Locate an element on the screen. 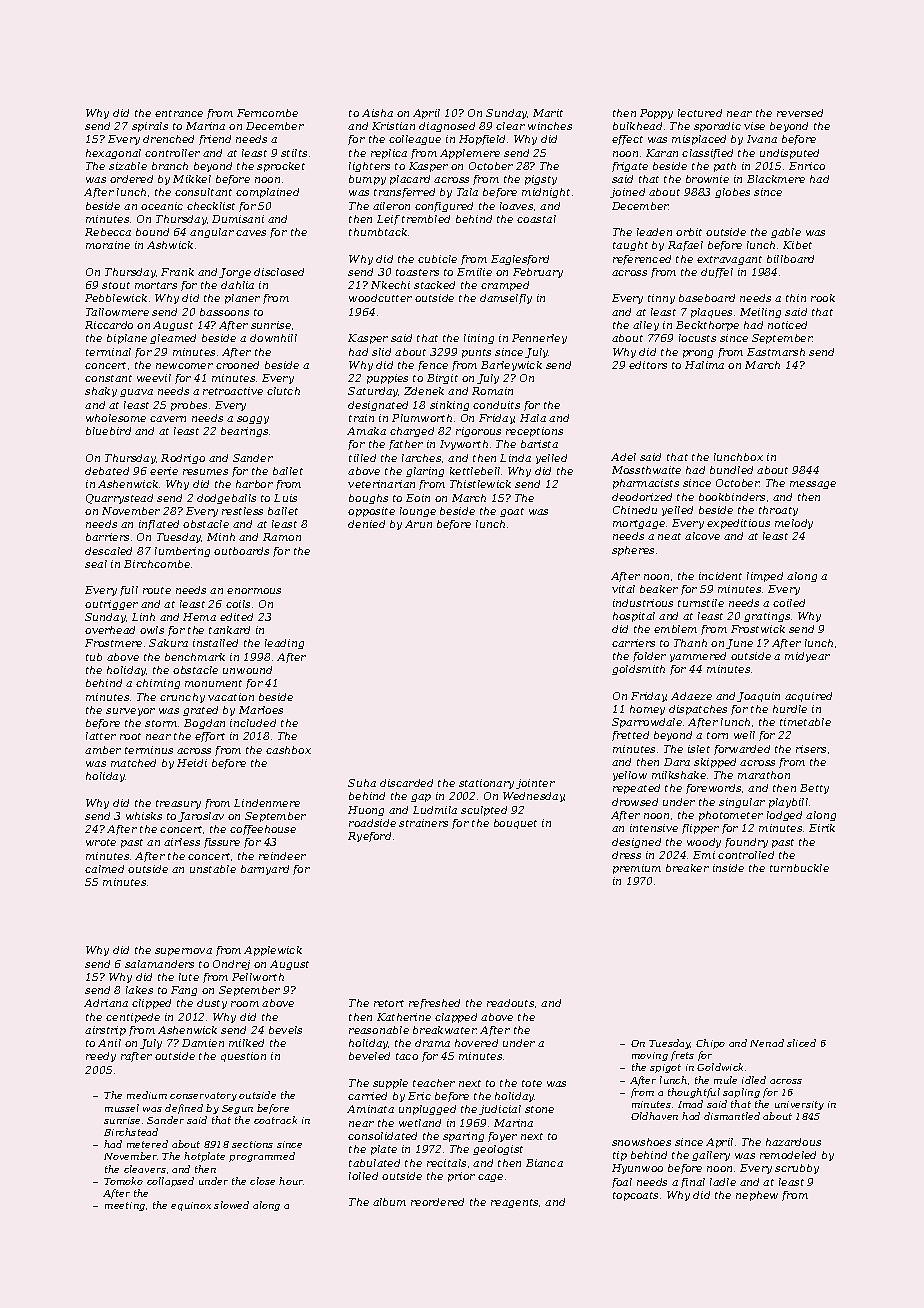  nephew is located at coordinates (757, 1196).
